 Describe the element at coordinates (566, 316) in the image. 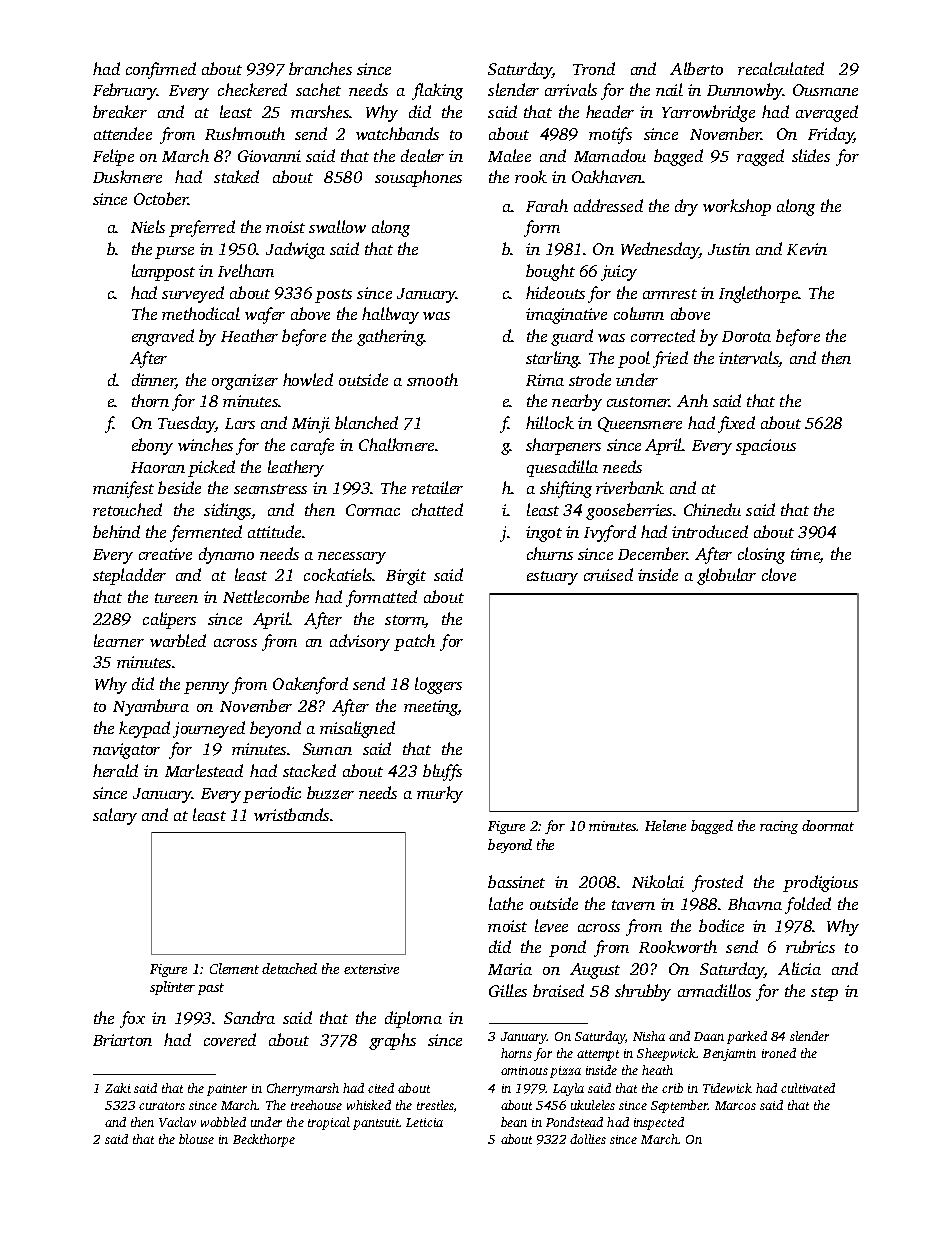

I see `imaginative` at that location.
